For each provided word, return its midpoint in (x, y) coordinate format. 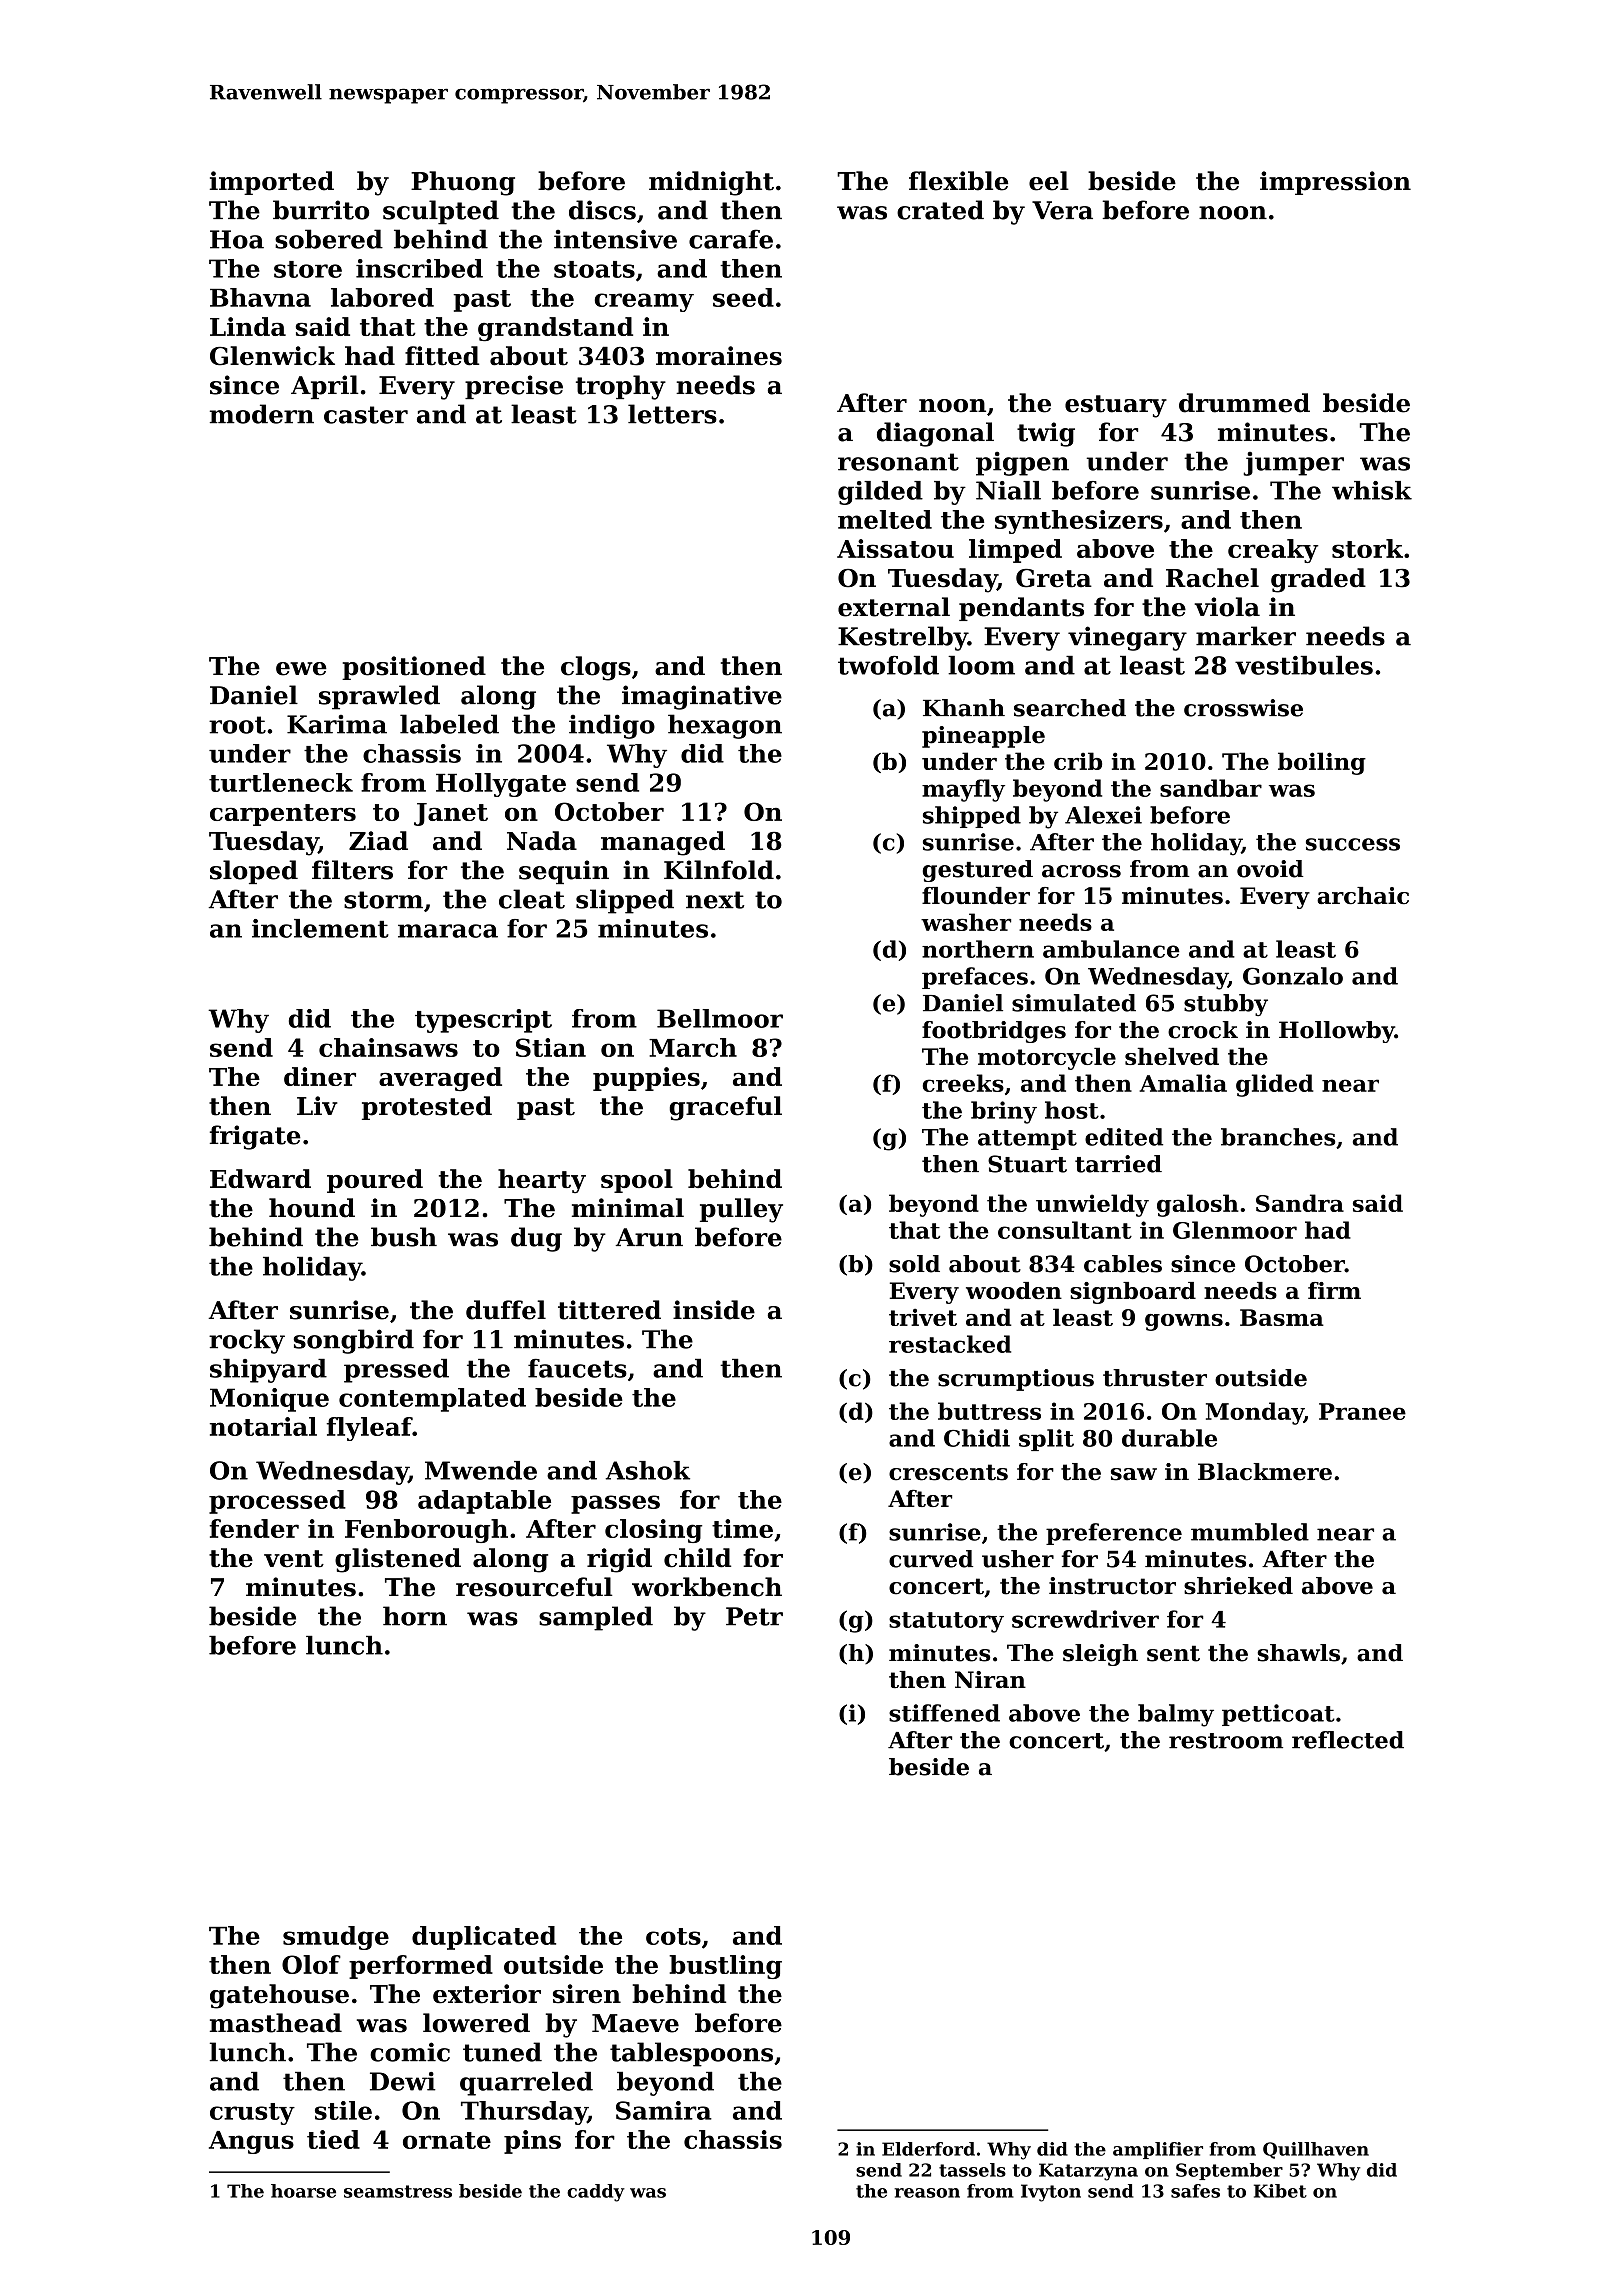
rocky (247, 1341)
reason (927, 2193)
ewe (301, 669)
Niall (1008, 490)
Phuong (463, 183)
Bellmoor (720, 1018)
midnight (711, 183)
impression (1335, 183)
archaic (1363, 895)
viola (1227, 607)
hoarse (303, 2191)
